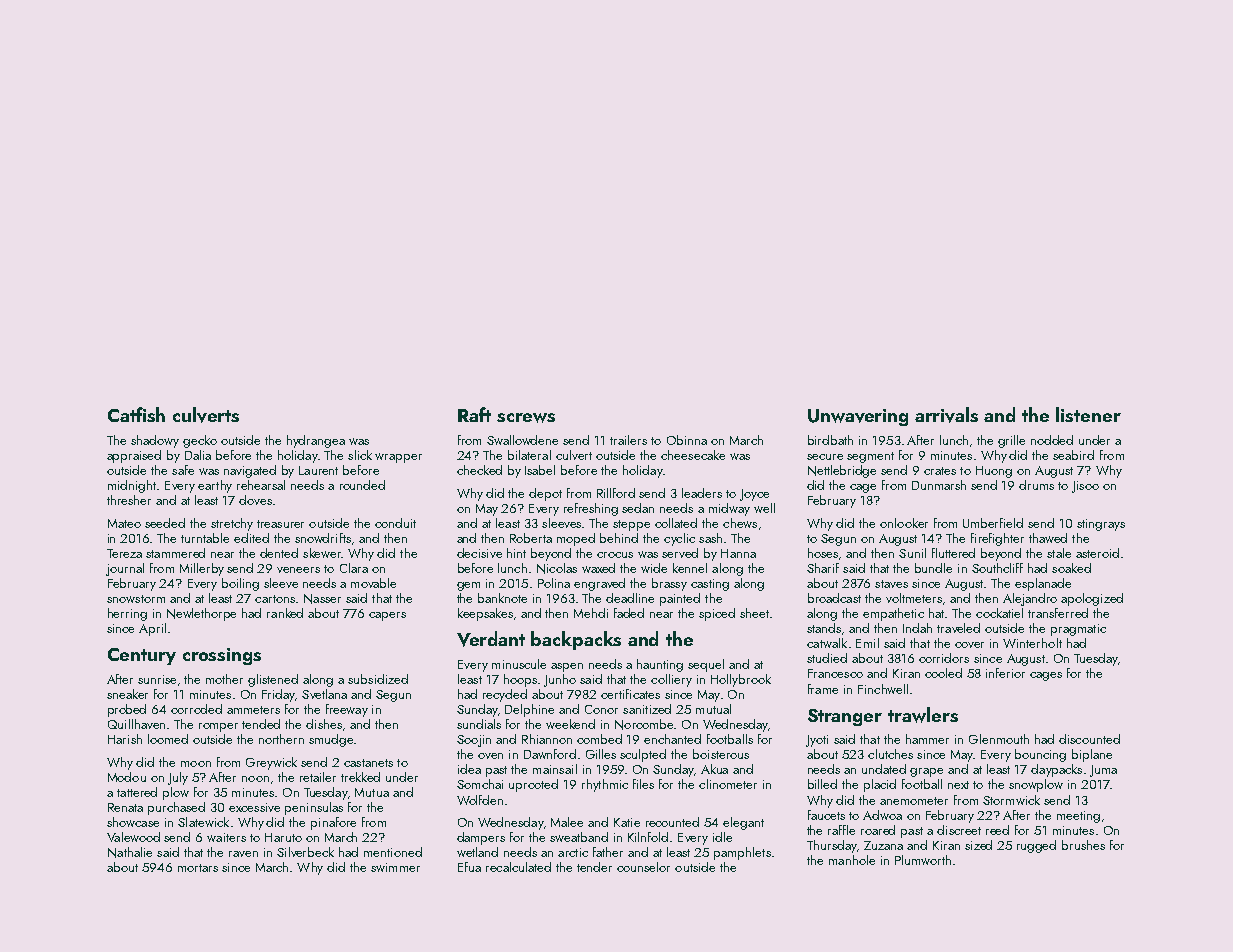 This screenshot has width=1233, height=952. I want to click on Newlethorpe, so click(201, 614).
